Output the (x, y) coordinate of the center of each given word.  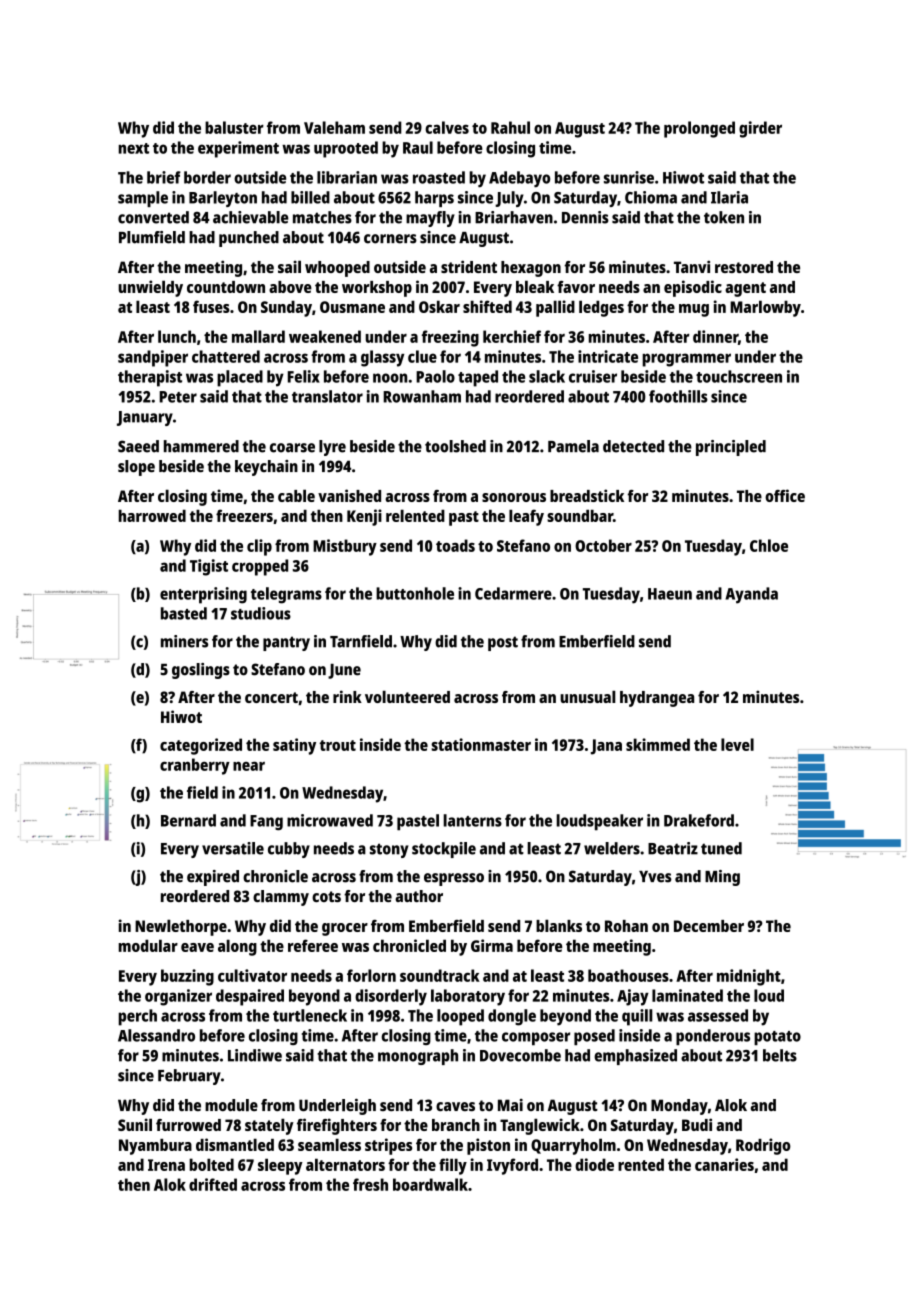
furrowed (188, 1125)
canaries (724, 1164)
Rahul (510, 127)
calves (447, 127)
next (134, 148)
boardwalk (430, 1184)
